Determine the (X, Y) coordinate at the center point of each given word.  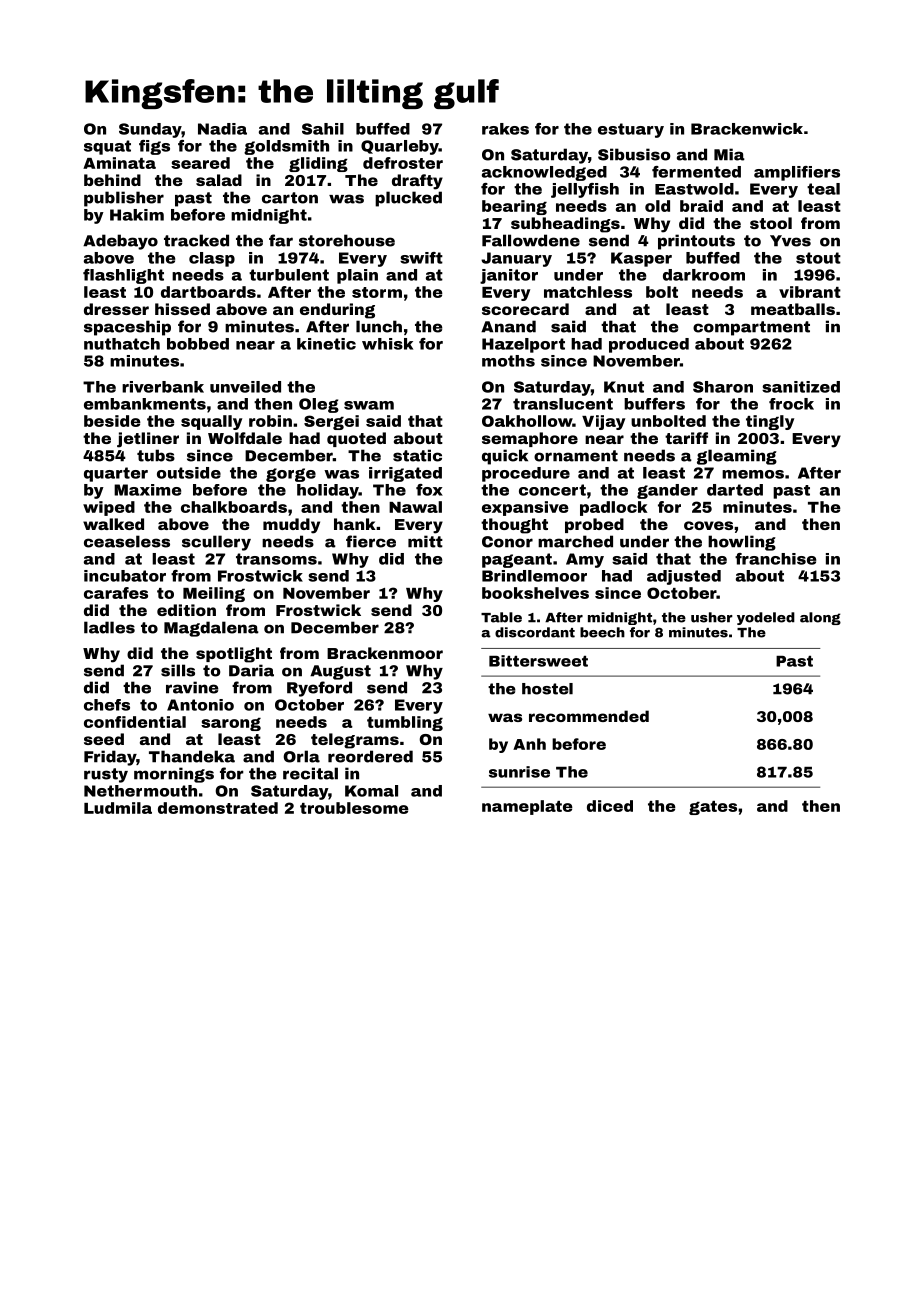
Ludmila (118, 808)
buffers (654, 404)
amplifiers (797, 173)
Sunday (150, 130)
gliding (318, 164)
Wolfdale (245, 438)
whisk (387, 344)
